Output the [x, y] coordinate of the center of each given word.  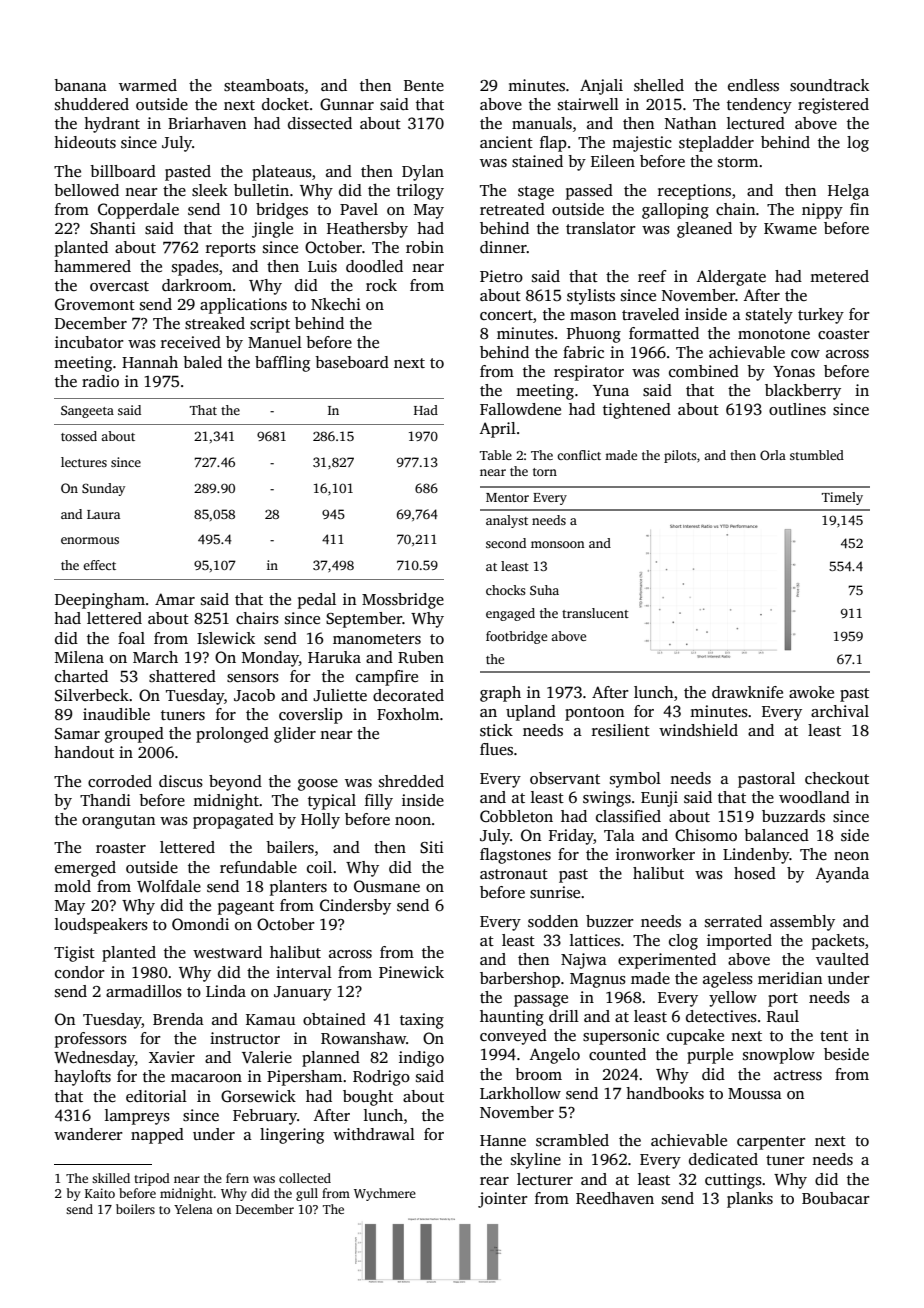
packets [838, 942]
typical [332, 802]
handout [84, 752]
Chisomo [706, 835]
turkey [821, 316]
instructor [245, 1038]
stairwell [588, 104]
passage [541, 1001]
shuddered [92, 104]
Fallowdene [520, 409]
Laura [103, 514]
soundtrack [829, 85]
